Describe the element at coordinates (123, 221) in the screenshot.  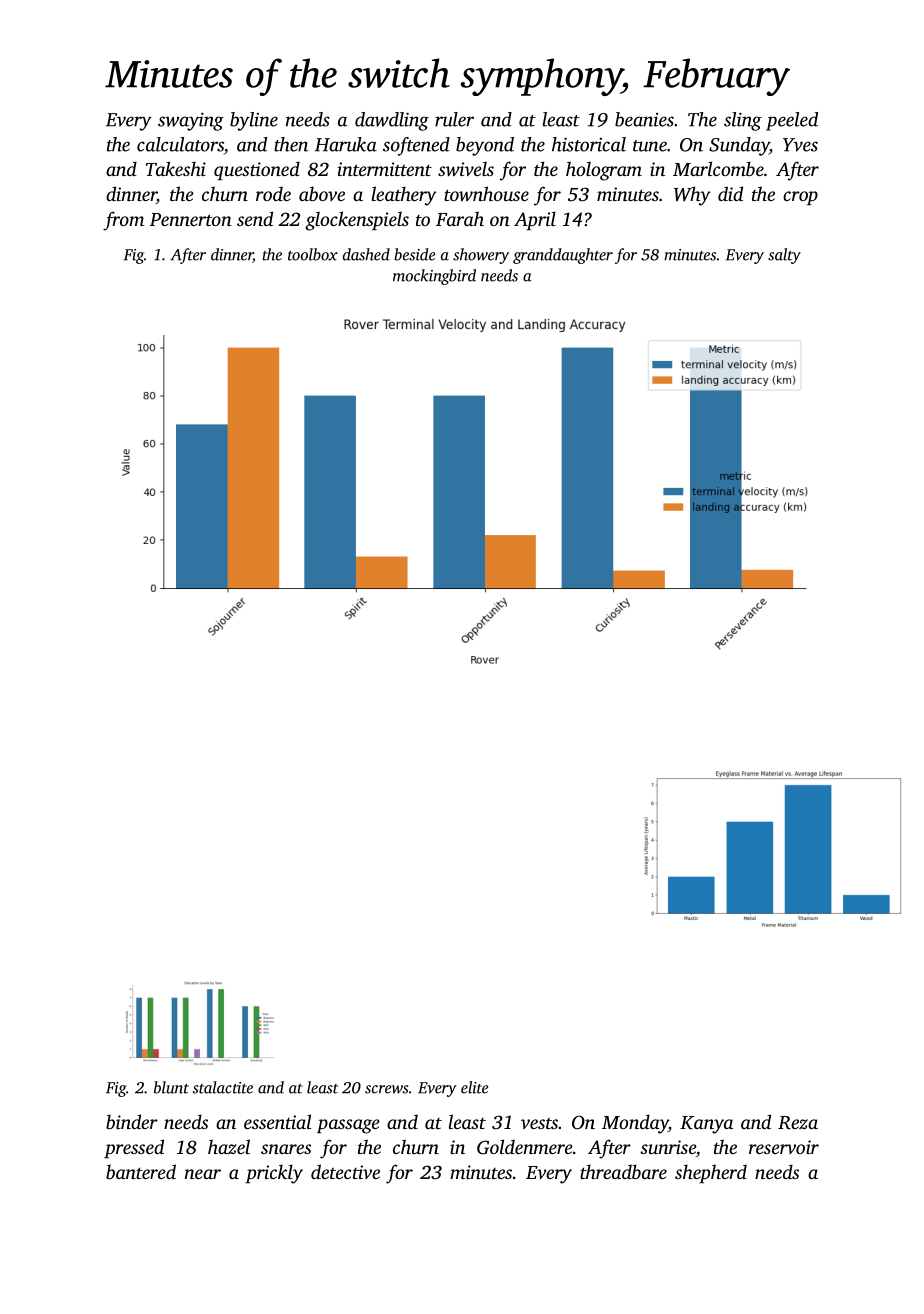
I see `from` at that location.
